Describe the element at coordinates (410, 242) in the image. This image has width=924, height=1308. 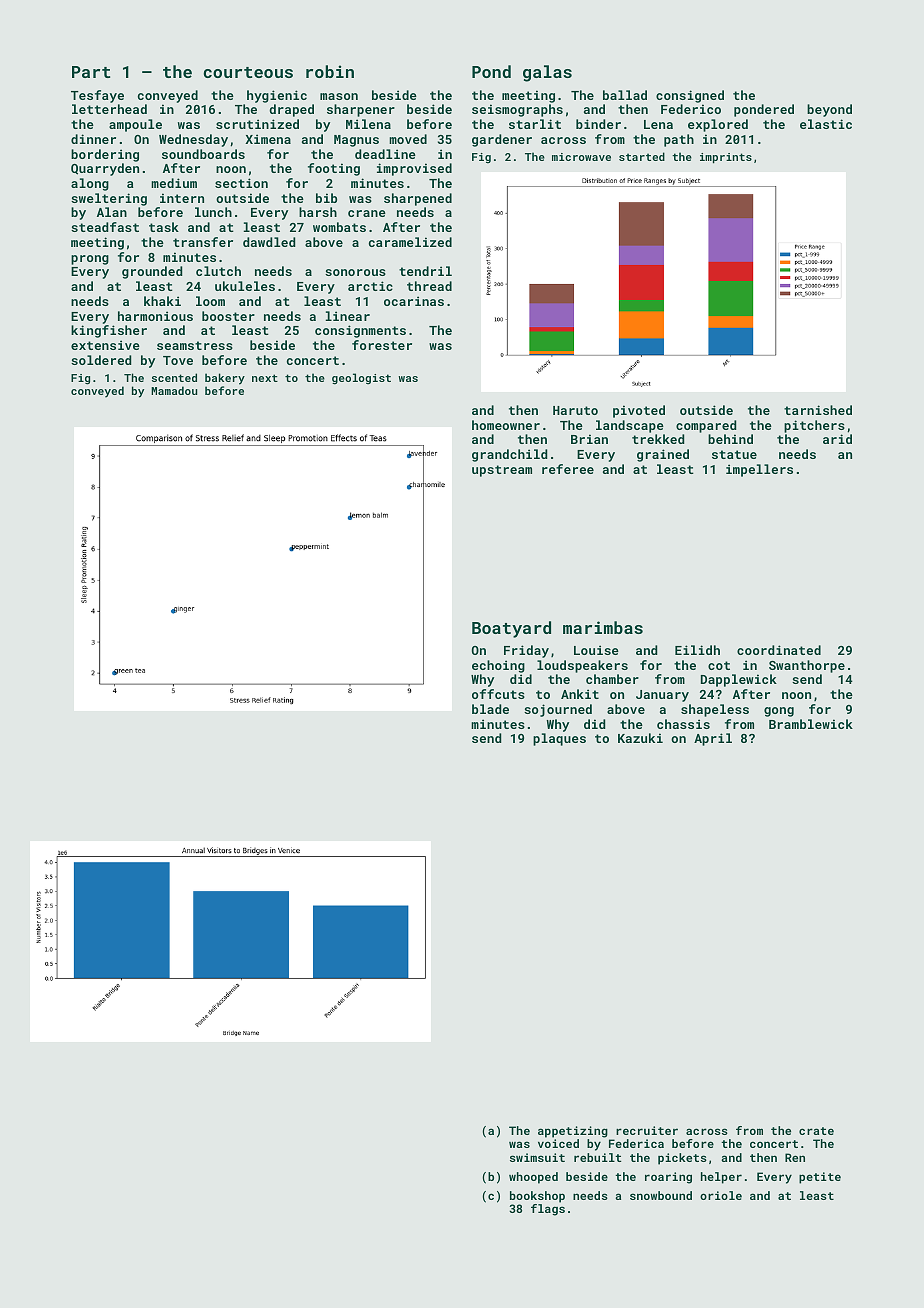
I see `caramelized` at that location.
